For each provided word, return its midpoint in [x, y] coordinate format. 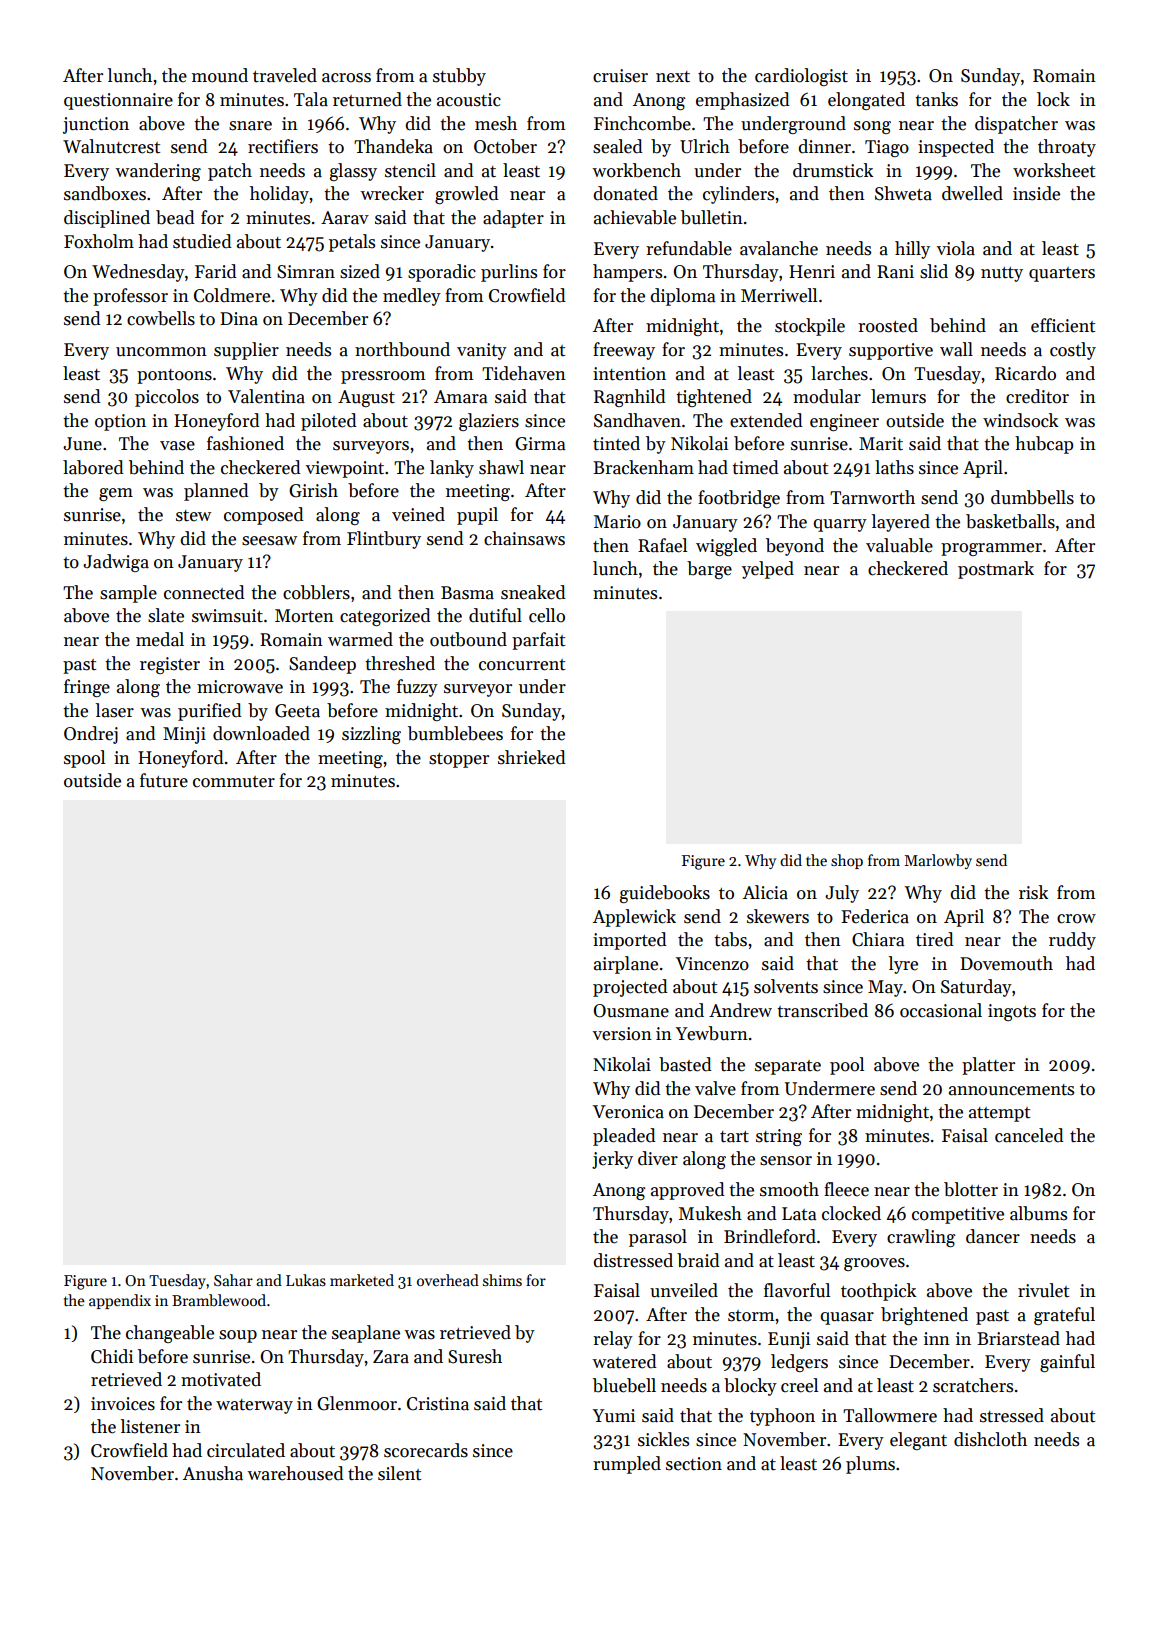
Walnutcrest [111, 146]
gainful [1067, 1363]
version [622, 1034]
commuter [234, 782]
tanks [936, 99]
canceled [1029, 1135]
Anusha [213, 1473]
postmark [996, 570]
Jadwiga [116, 563]
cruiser [620, 76]
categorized [385, 617]
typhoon [782, 1417]
